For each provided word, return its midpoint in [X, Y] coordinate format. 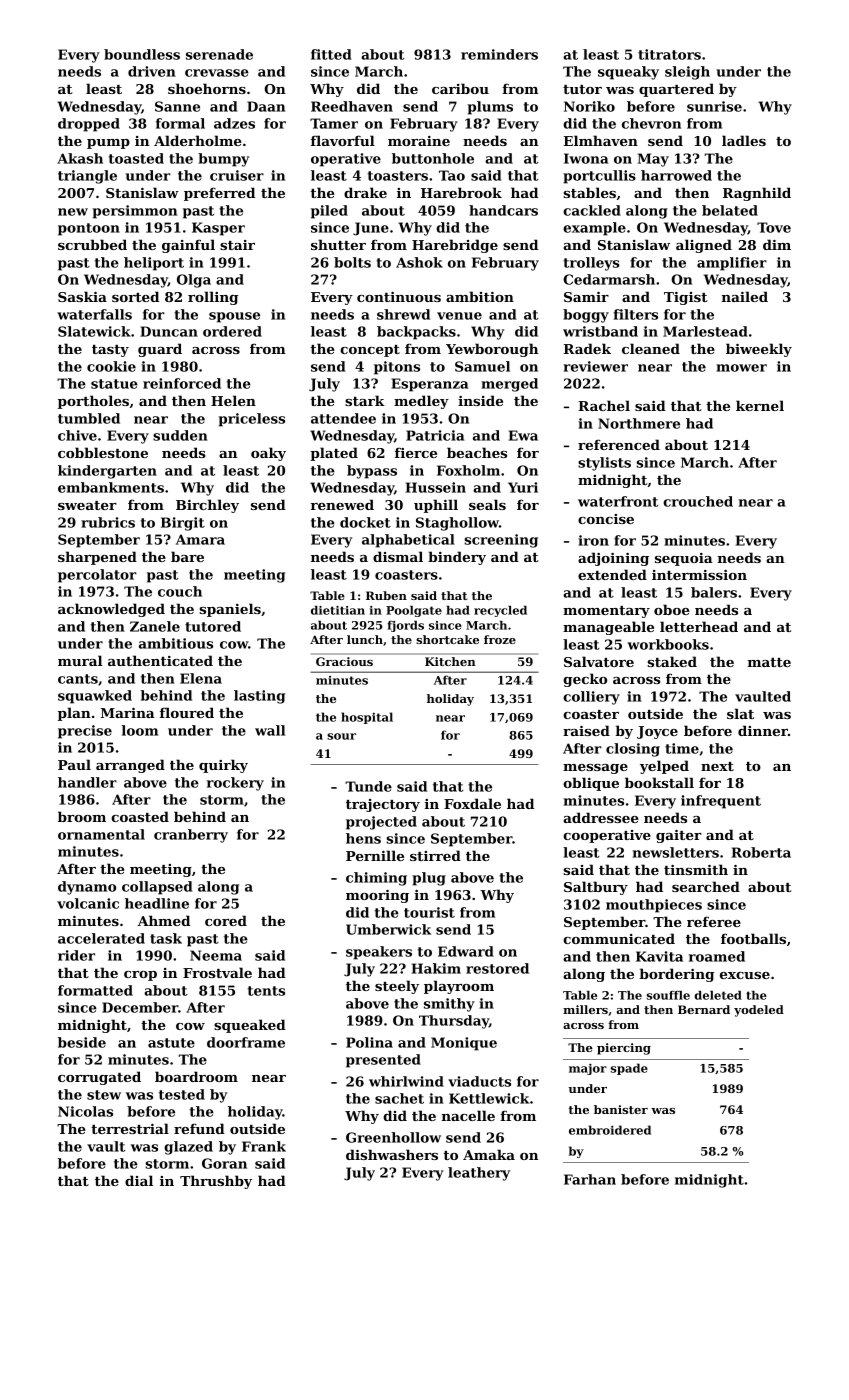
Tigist [686, 298]
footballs [753, 938]
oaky [268, 454]
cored [226, 920]
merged [509, 385]
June [371, 229]
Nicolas [85, 1111]
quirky [223, 766]
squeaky [628, 73]
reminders [499, 54]
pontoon [89, 229]
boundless [142, 54]
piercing [624, 1049]
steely [397, 987]
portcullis [599, 177]
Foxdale [472, 803]
